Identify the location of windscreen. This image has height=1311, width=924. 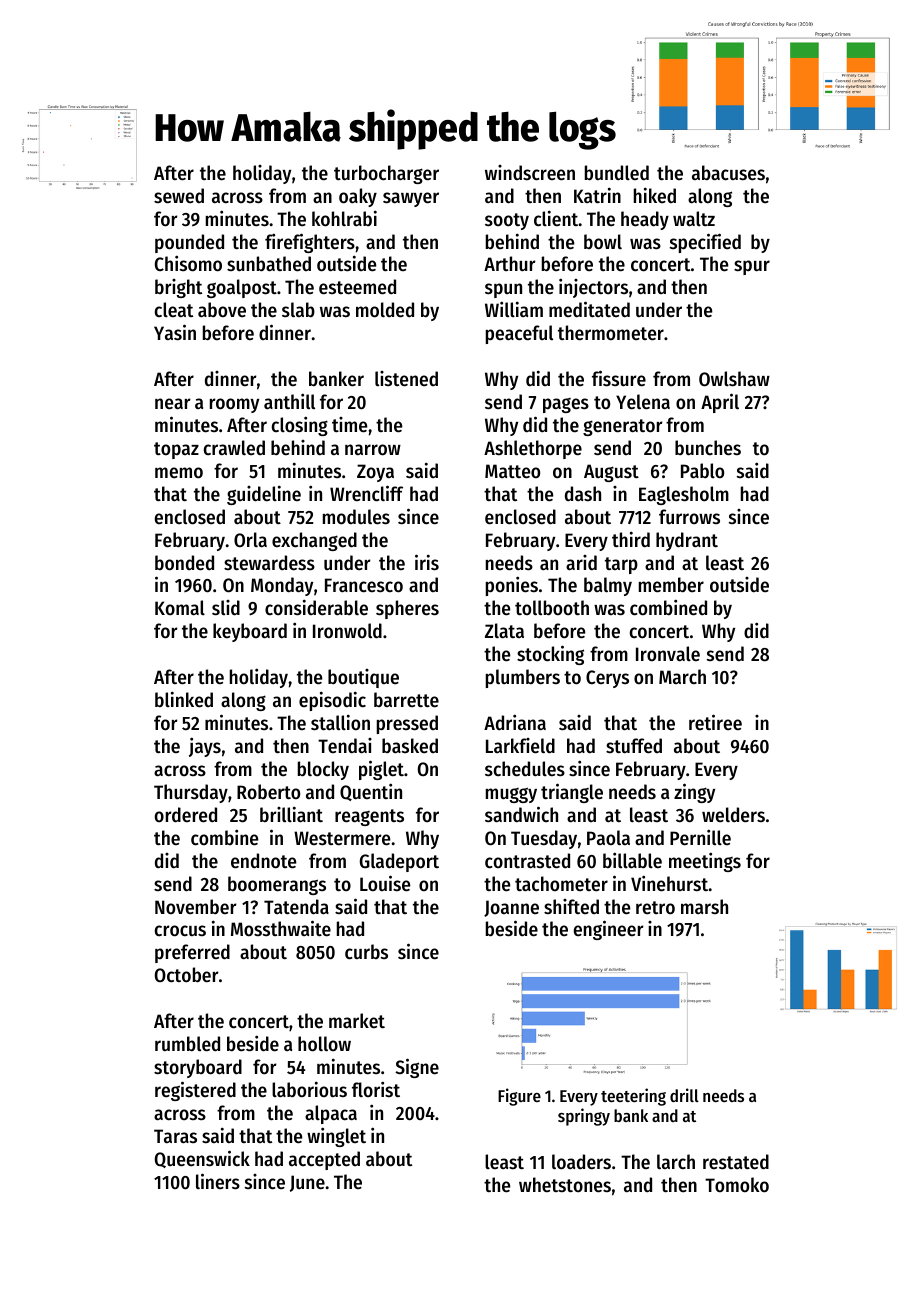
(530, 173).
